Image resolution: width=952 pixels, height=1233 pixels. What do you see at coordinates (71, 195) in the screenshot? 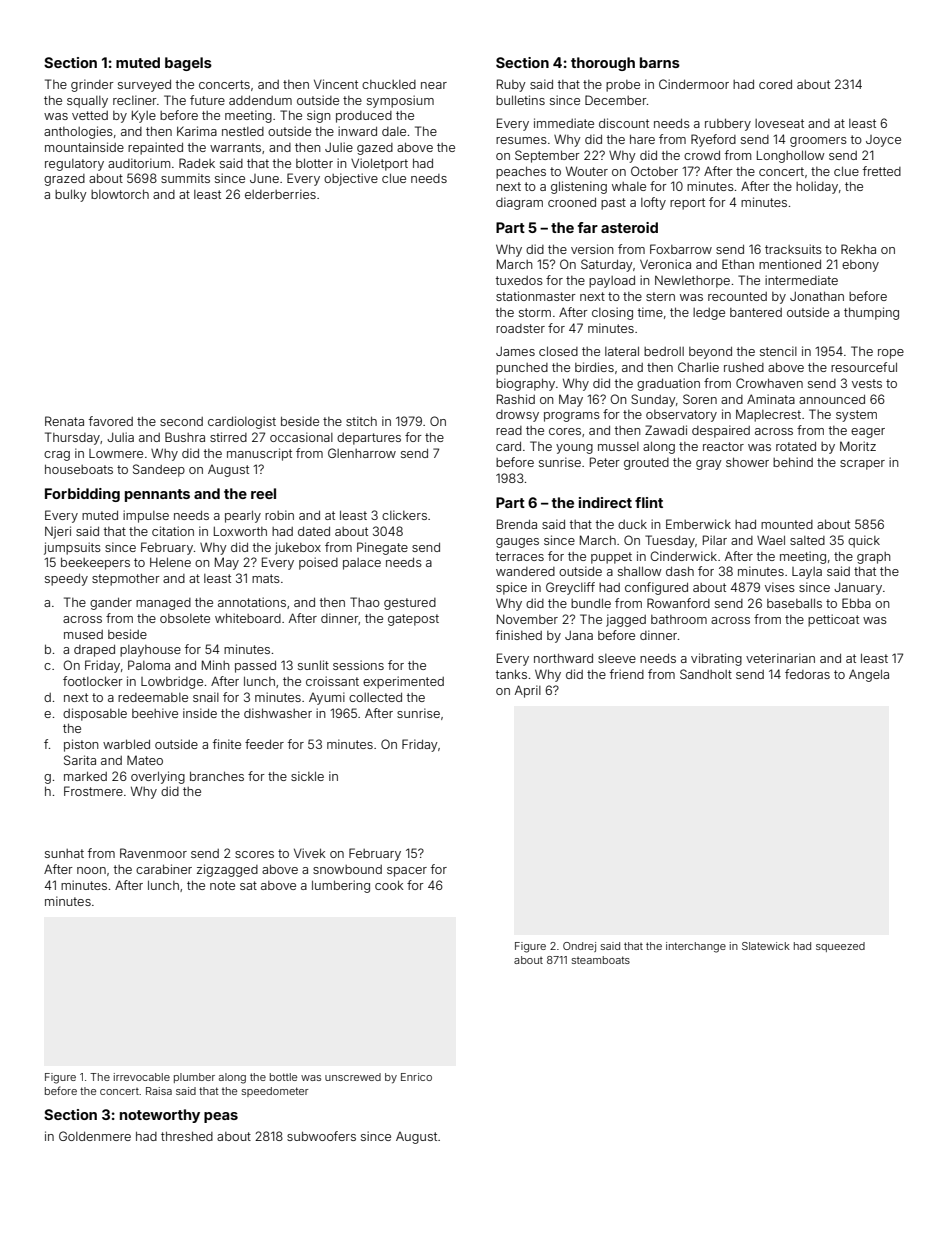
I see `bulky` at bounding box center [71, 195].
